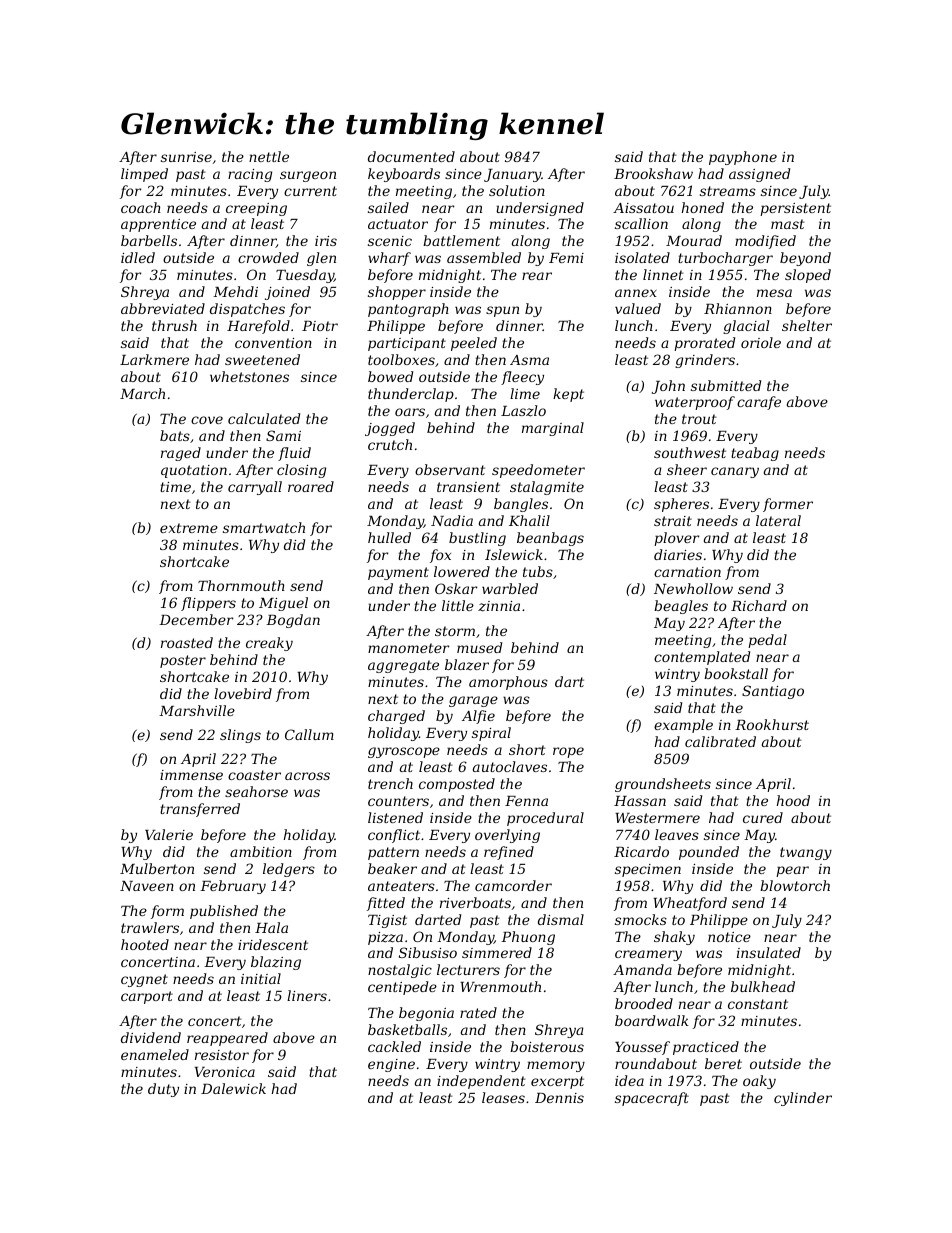 Image resolution: width=952 pixels, height=1233 pixels. I want to click on Dalewick, so click(233, 1088).
